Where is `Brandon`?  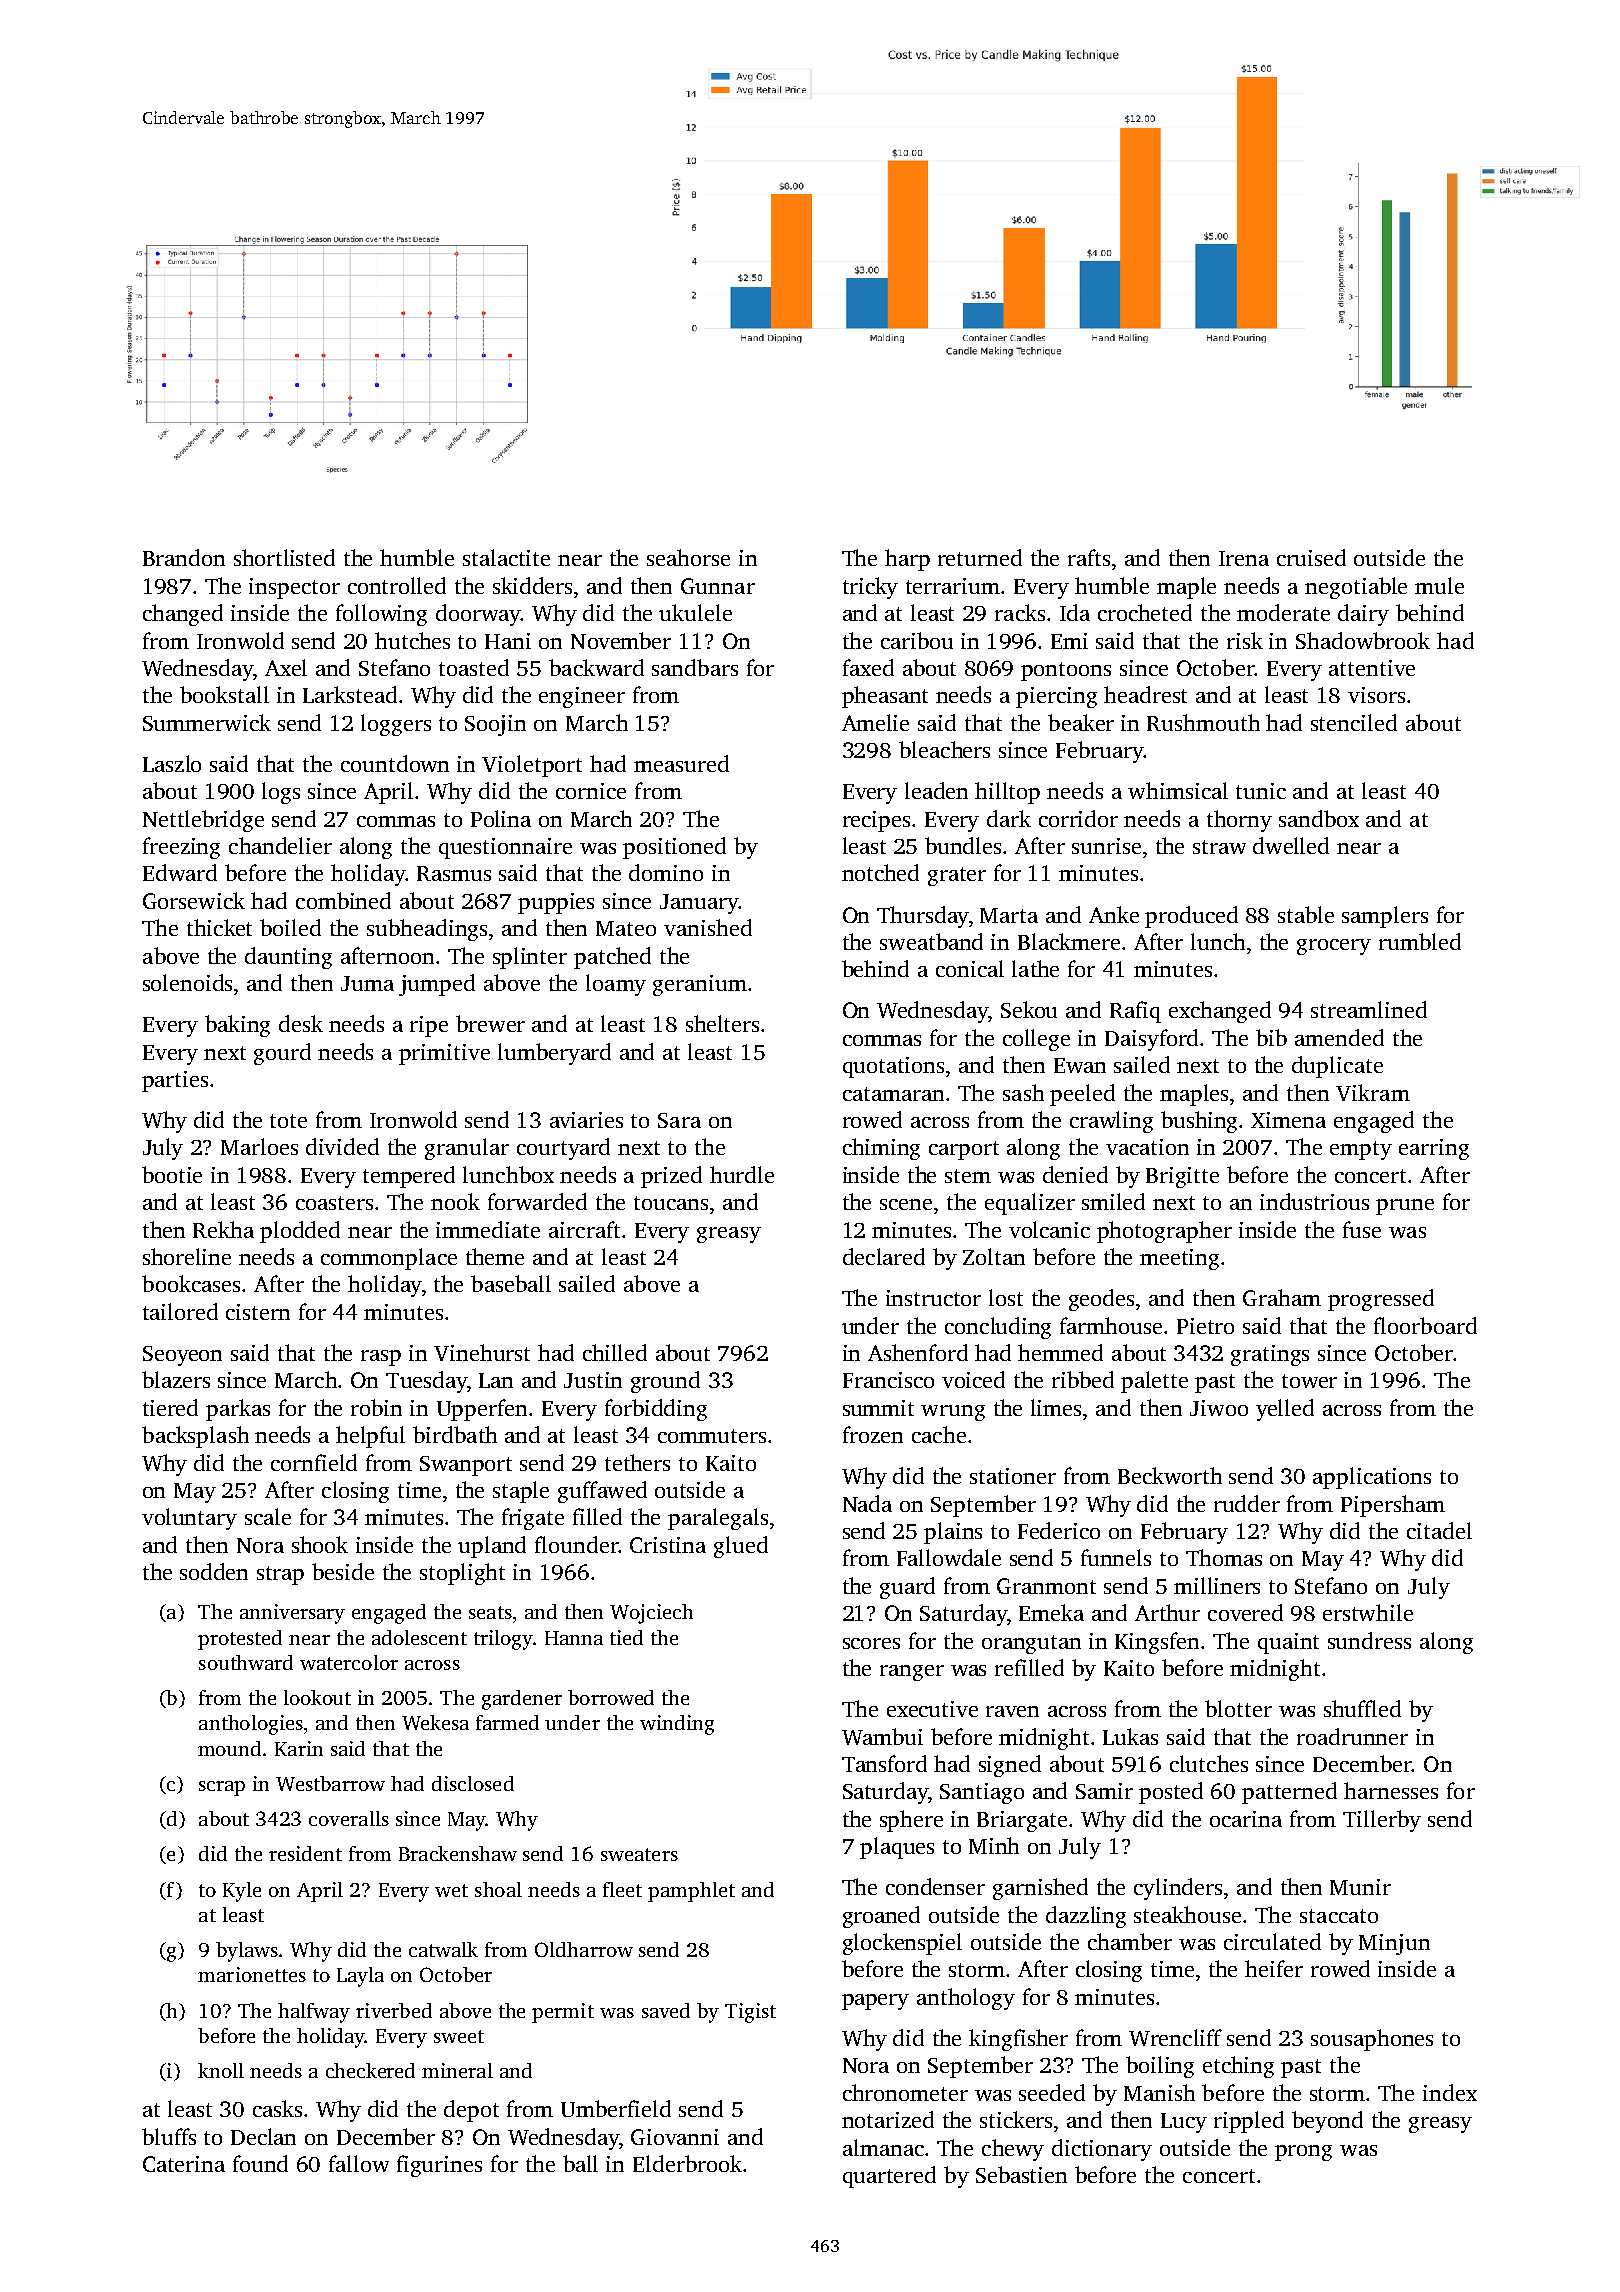 Brandon is located at coordinates (184, 557).
